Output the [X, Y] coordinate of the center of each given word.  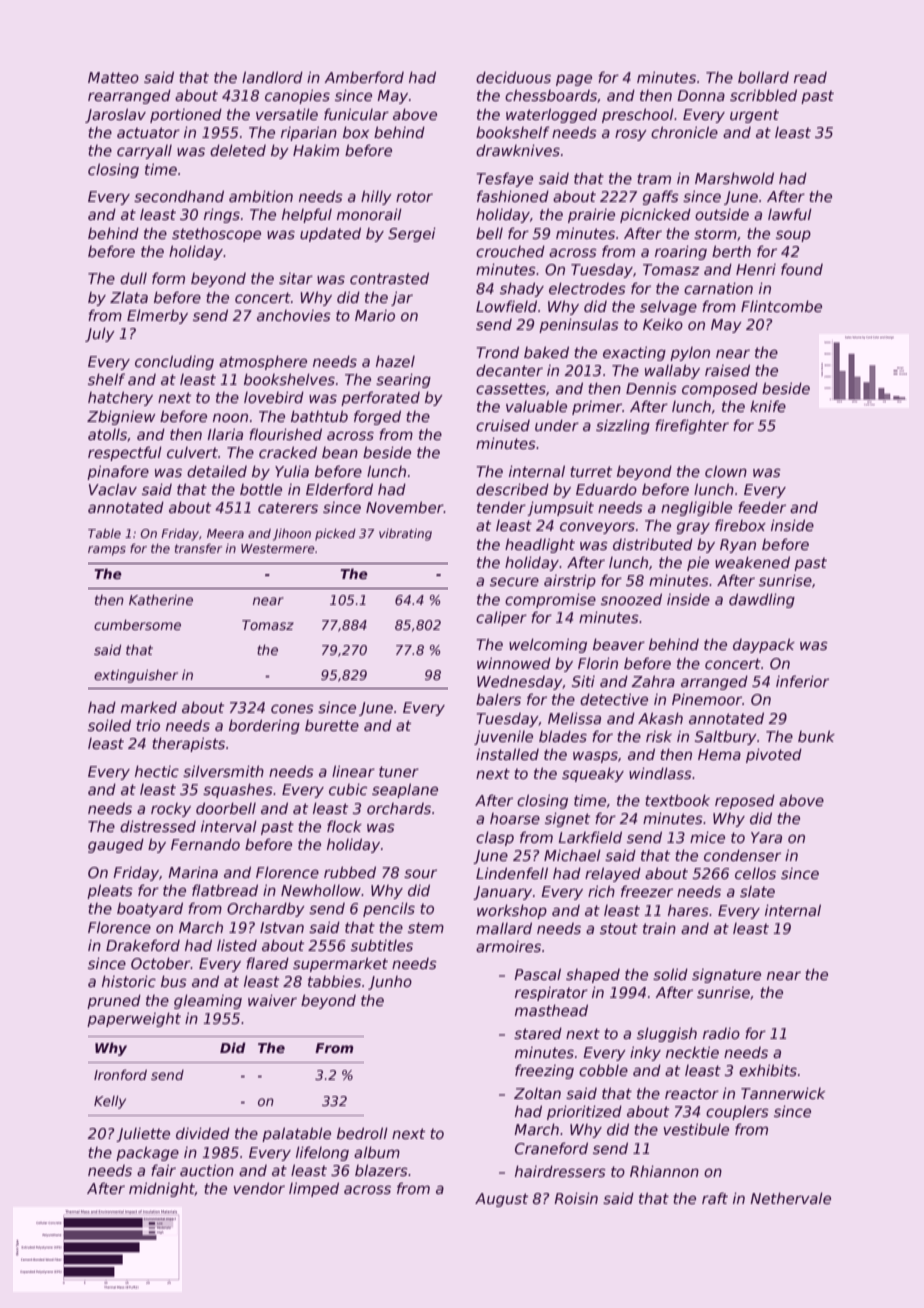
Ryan [738, 546]
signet [567, 819]
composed [720, 389]
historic [129, 981]
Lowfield [506, 306]
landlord [272, 77]
